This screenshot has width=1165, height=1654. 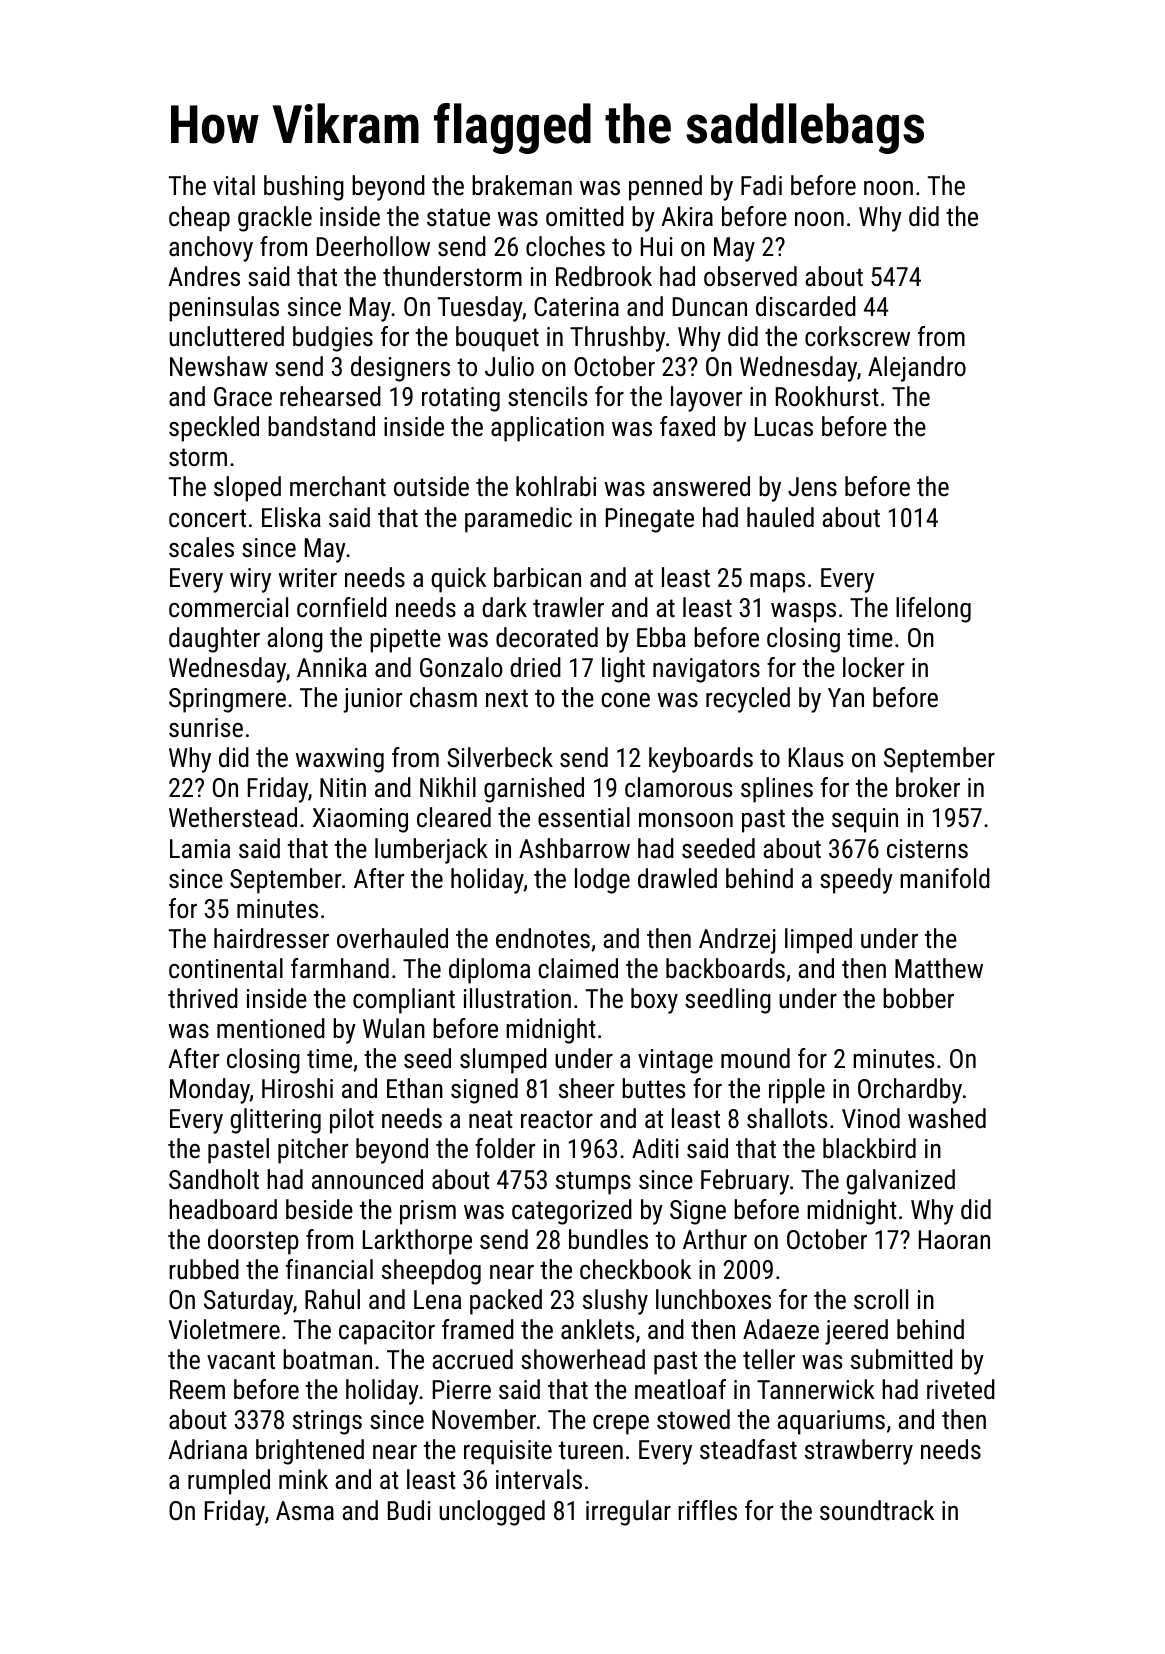 I want to click on vital, so click(x=234, y=185).
